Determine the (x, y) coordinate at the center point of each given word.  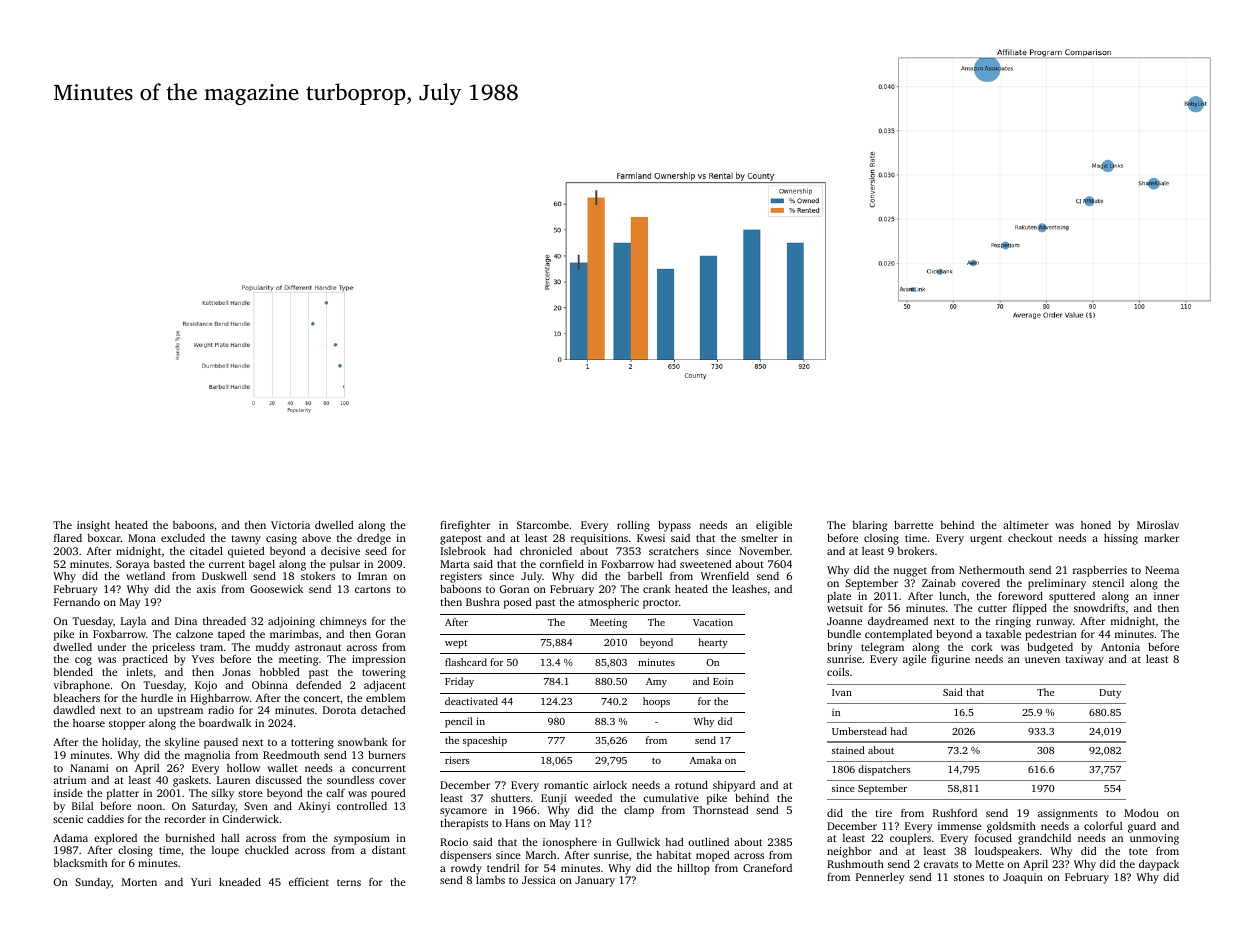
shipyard (734, 786)
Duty (1110, 693)
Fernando (77, 602)
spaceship (485, 741)
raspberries (1100, 571)
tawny (246, 540)
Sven (256, 806)
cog (83, 661)
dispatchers (884, 770)
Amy (656, 683)
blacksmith (80, 863)
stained (848, 750)
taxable (1003, 634)
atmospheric (608, 603)
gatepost (461, 540)
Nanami (89, 768)
